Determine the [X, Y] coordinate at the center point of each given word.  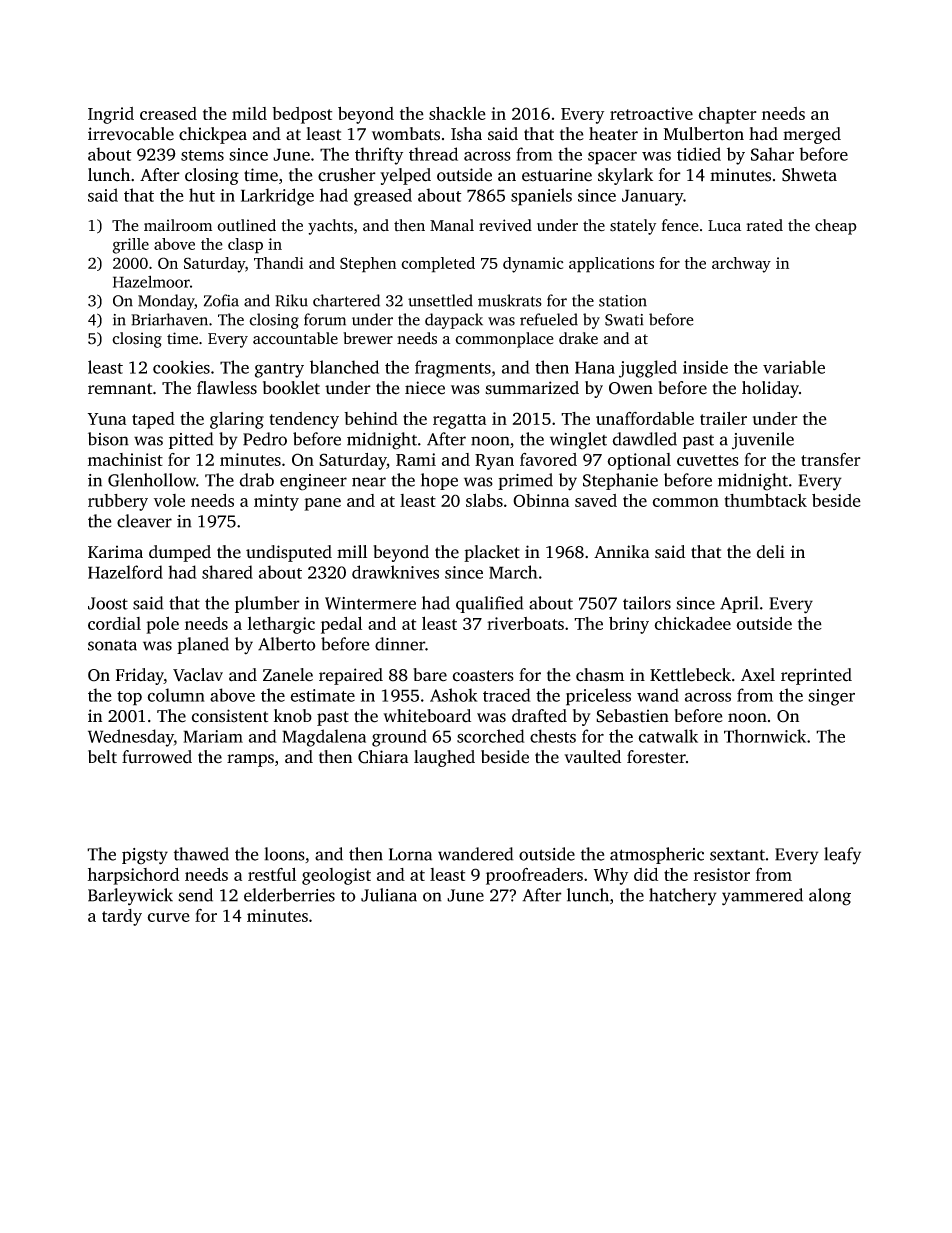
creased [168, 113]
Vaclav [198, 675]
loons [284, 854]
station [623, 301]
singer [831, 697]
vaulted [592, 757]
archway [741, 265]
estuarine [557, 175]
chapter [727, 115]
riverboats [525, 623]
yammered [762, 897]
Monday [166, 302]
